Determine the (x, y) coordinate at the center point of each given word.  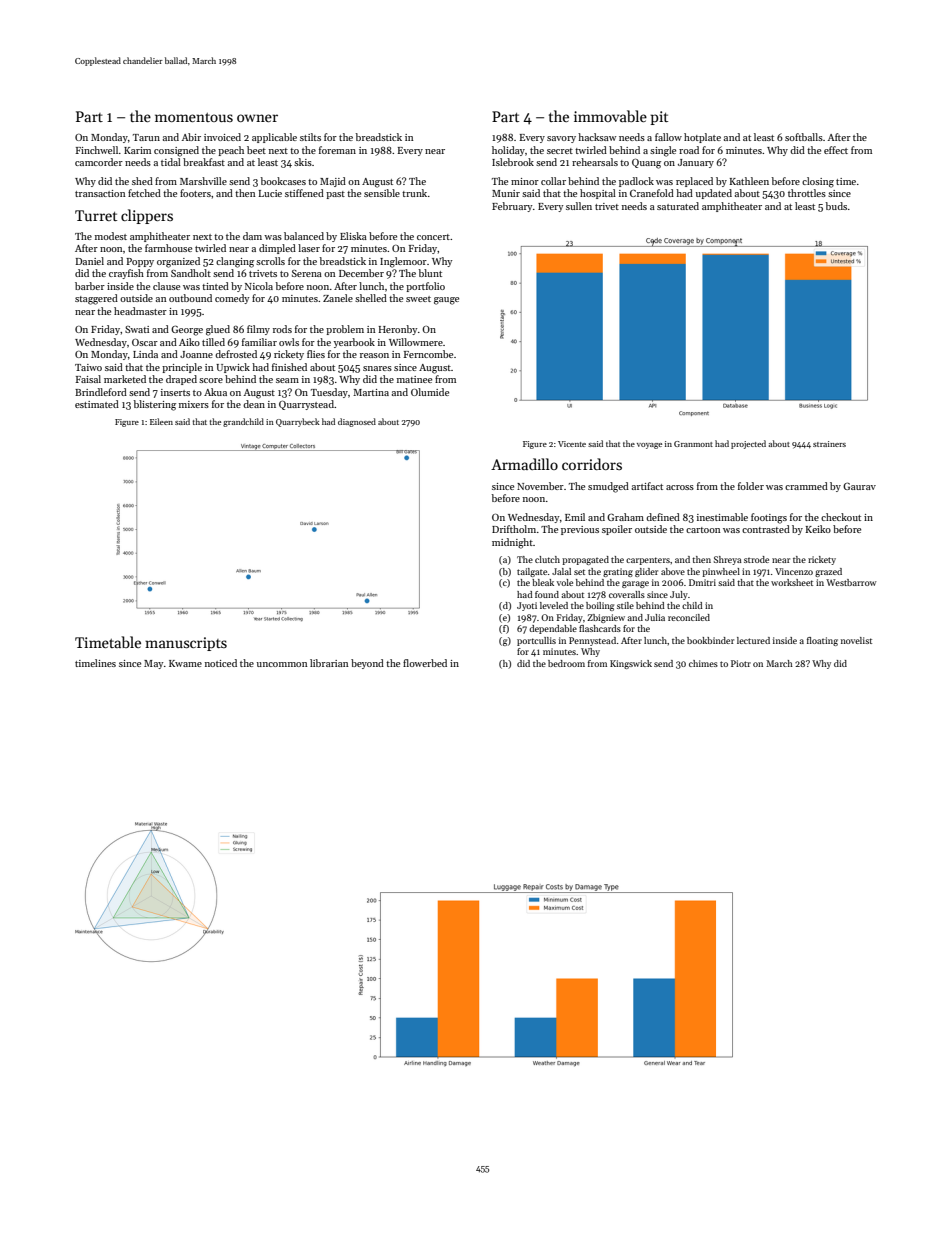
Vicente (572, 444)
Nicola (259, 286)
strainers (829, 444)
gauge (446, 301)
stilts (310, 137)
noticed (221, 663)
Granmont (693, 444)
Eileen (161, 421)
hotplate (702, 138)
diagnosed (357, 422)
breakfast (204, 162)
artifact (647, 486)
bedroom (566, 663)
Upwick (233, 368)
